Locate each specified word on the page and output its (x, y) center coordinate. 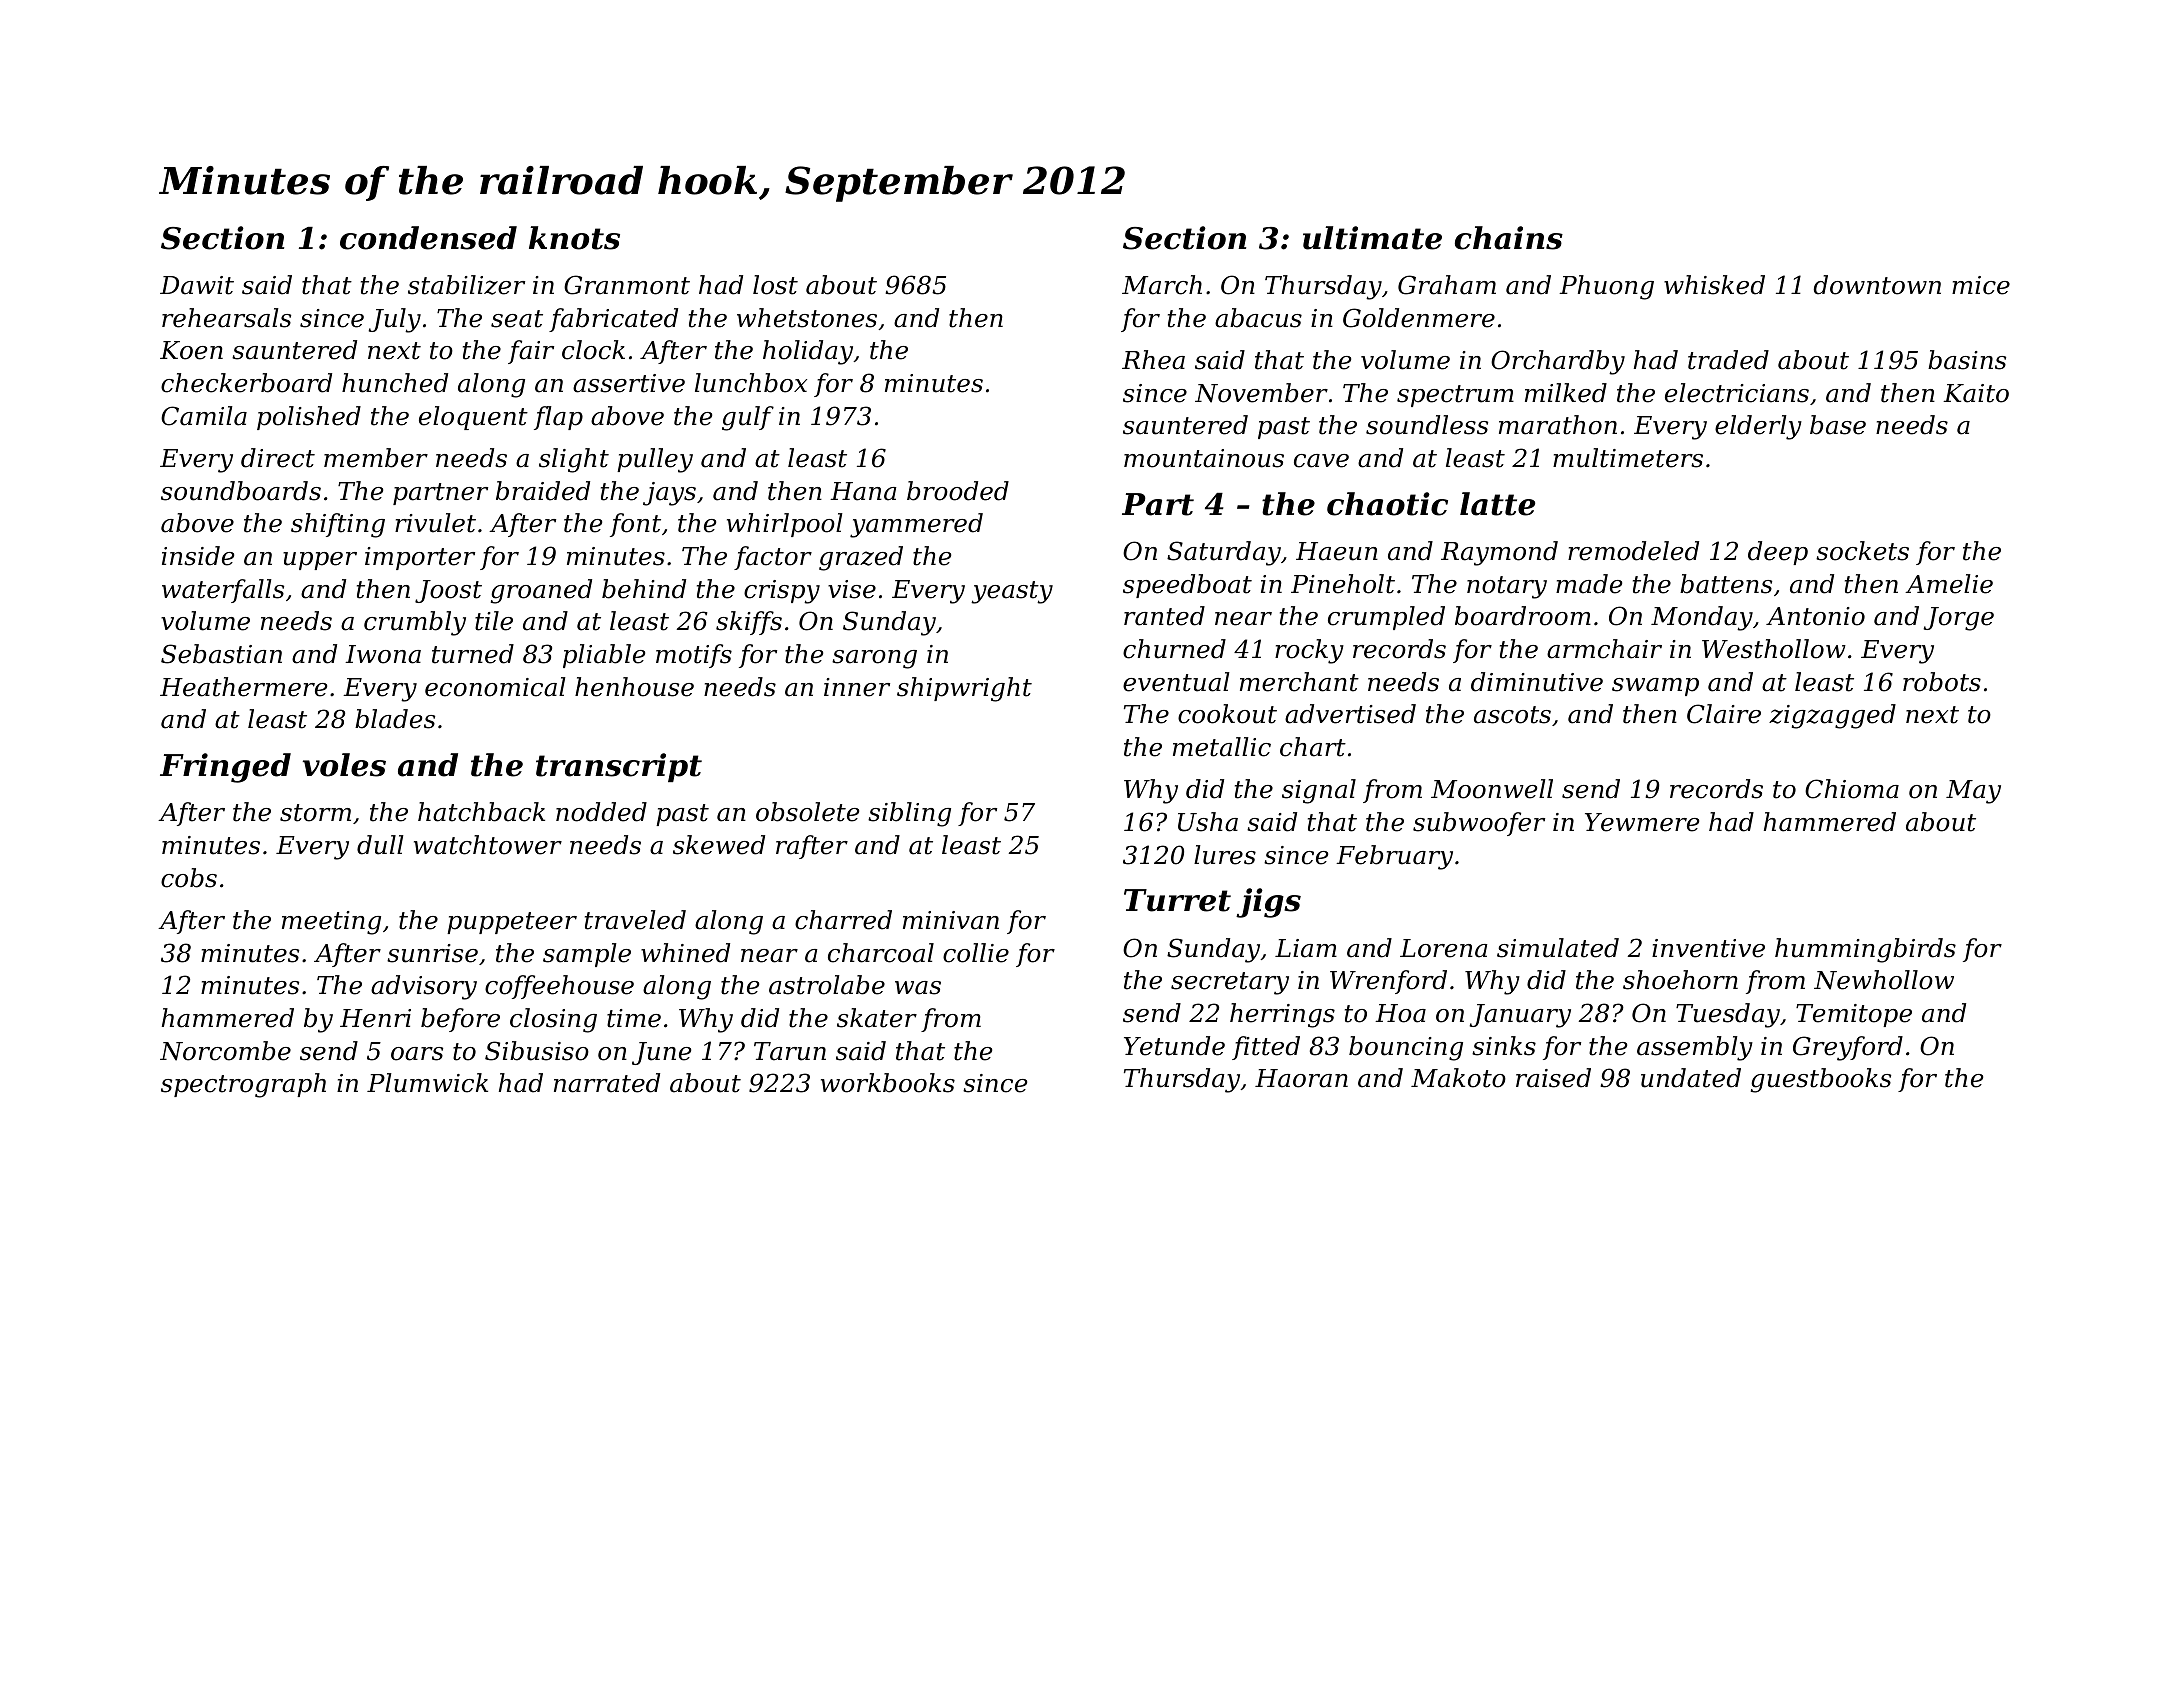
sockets (1862, 551)
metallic (1222, 747)
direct (278, 458)
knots (574, 238)
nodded (601, 812)
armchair (1604, 649)
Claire (1724, 714)
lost (775, 285)
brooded (958, 491)
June (661, 1053)
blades (395, 719)
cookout (1227, 714)
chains (1509, 238)
